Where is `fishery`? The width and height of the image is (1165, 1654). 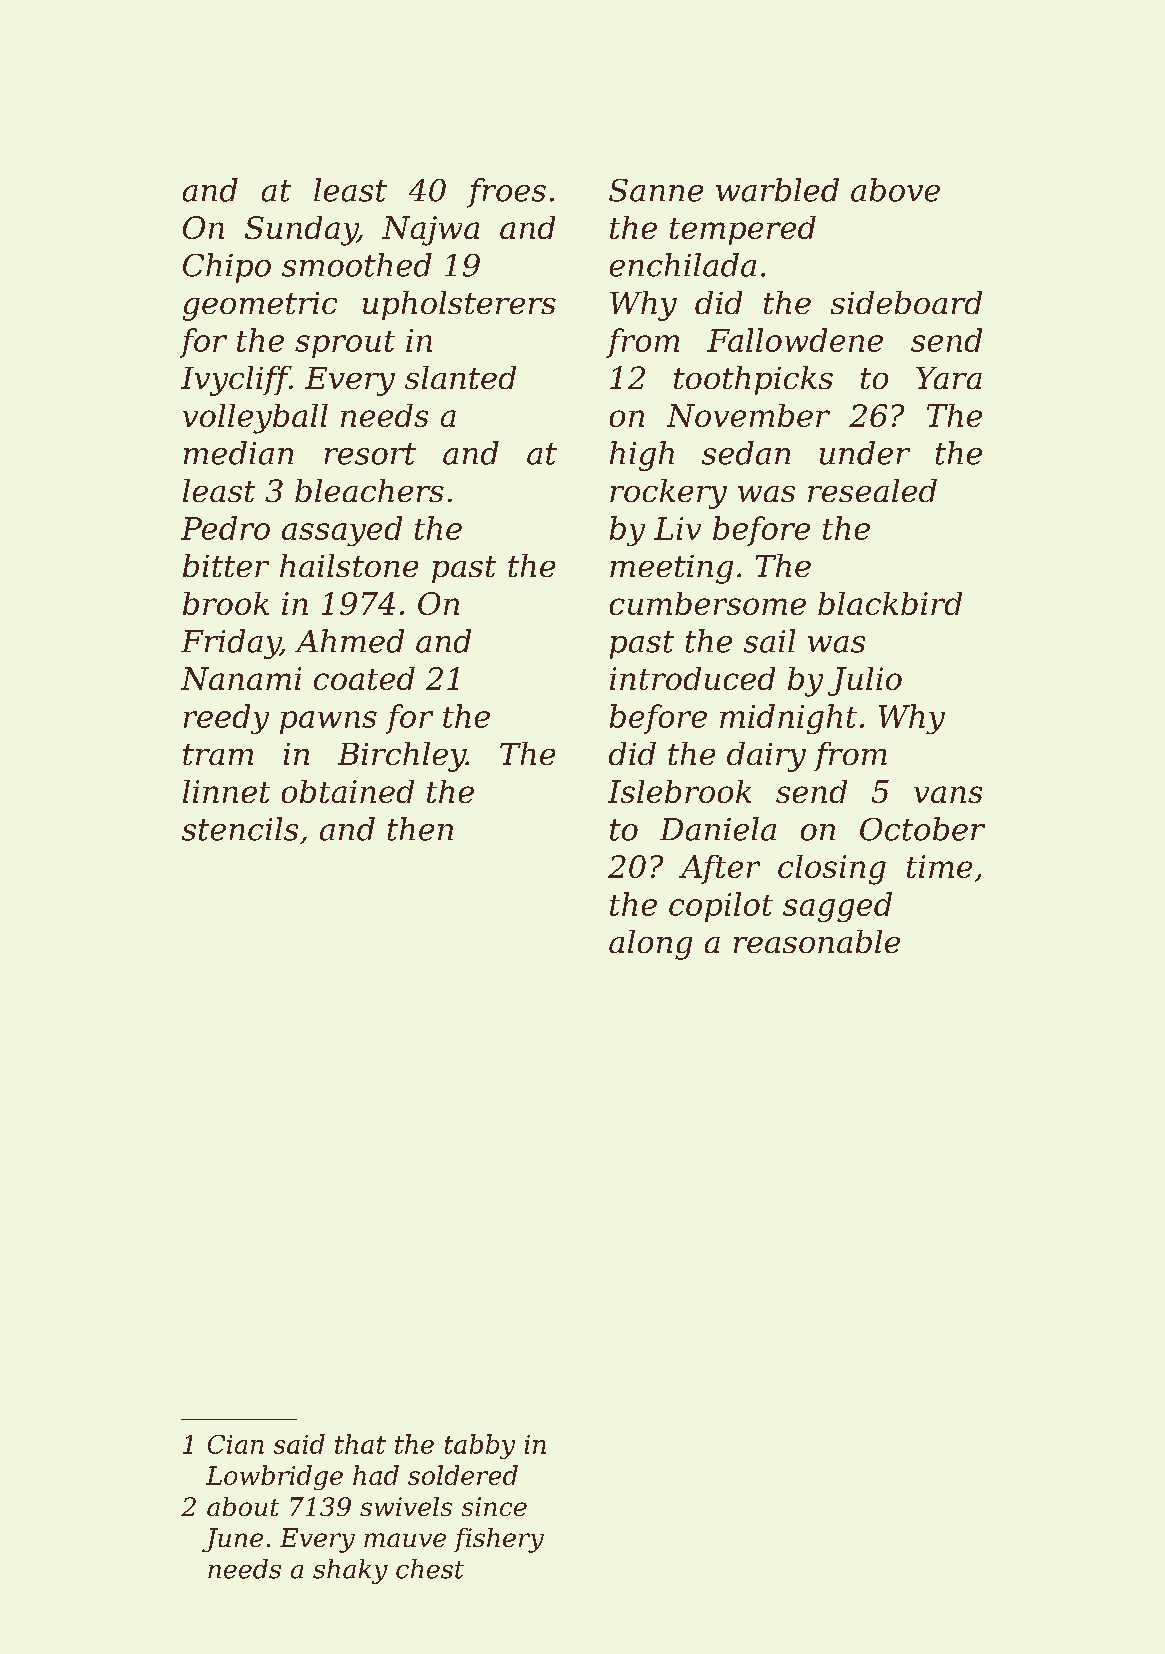
fishery is located at coordinates (499, 1540).
